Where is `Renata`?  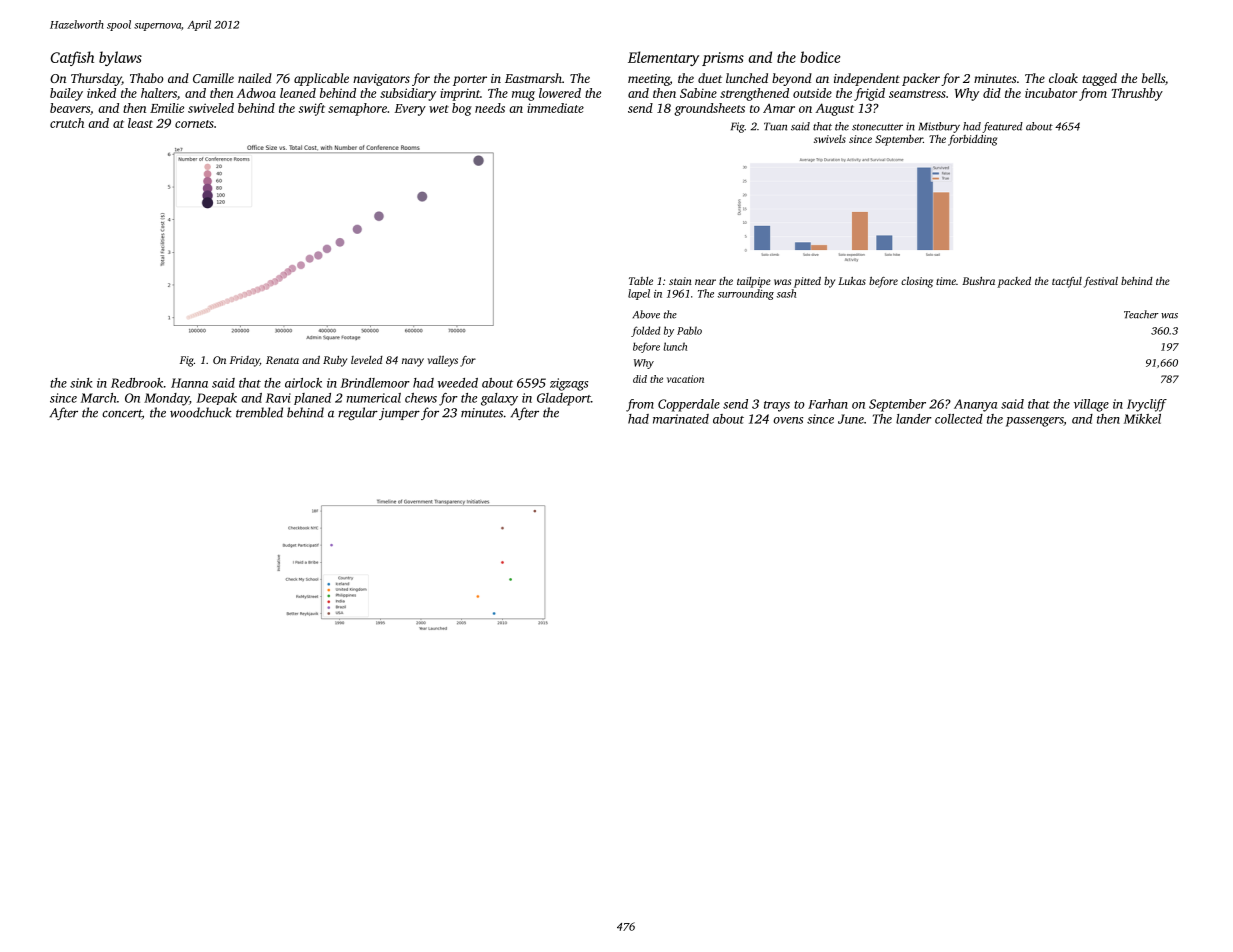
Renata is located at coordinates (282, 360).
